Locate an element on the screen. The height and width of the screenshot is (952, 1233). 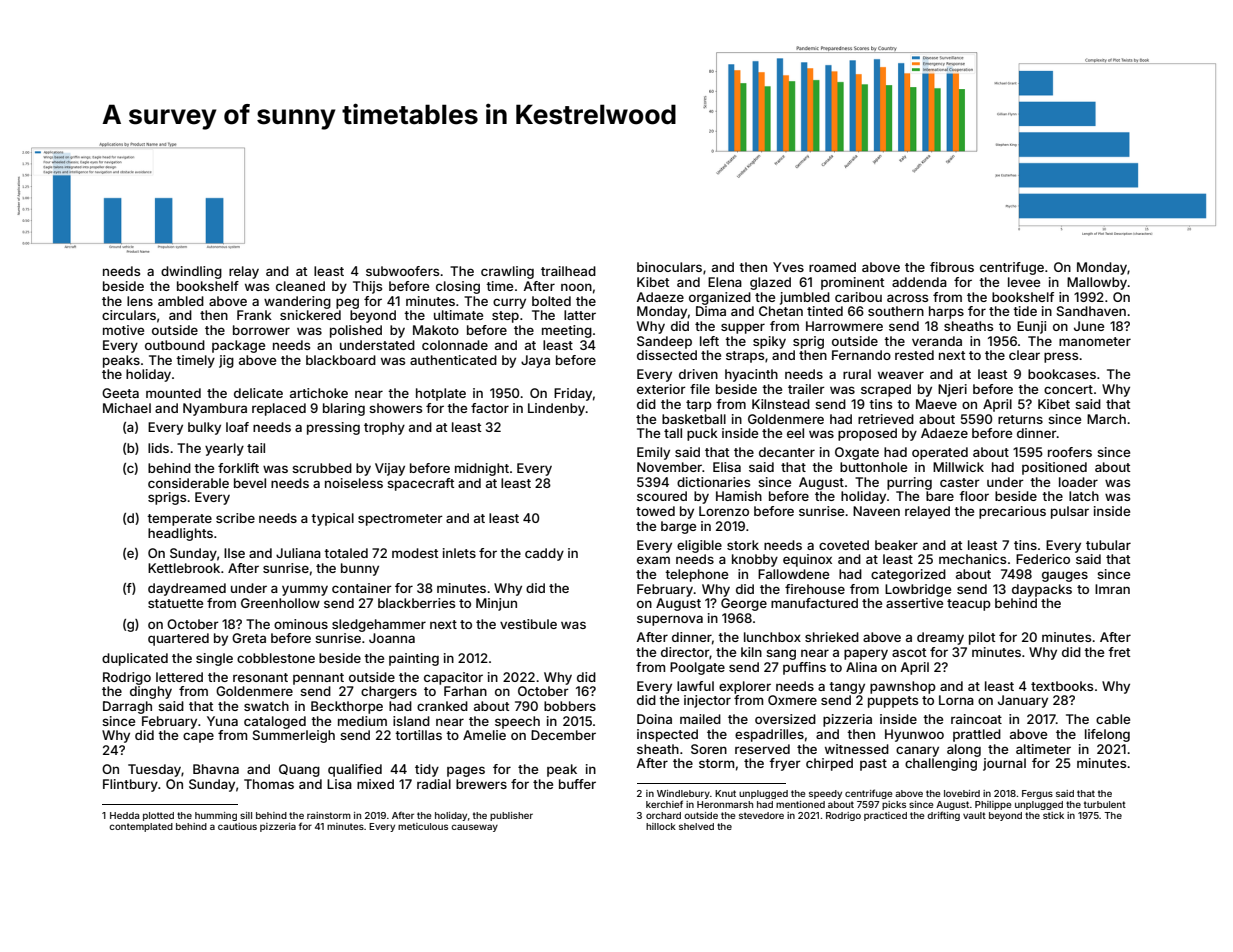
purring is located at coordinates (909, 483).
